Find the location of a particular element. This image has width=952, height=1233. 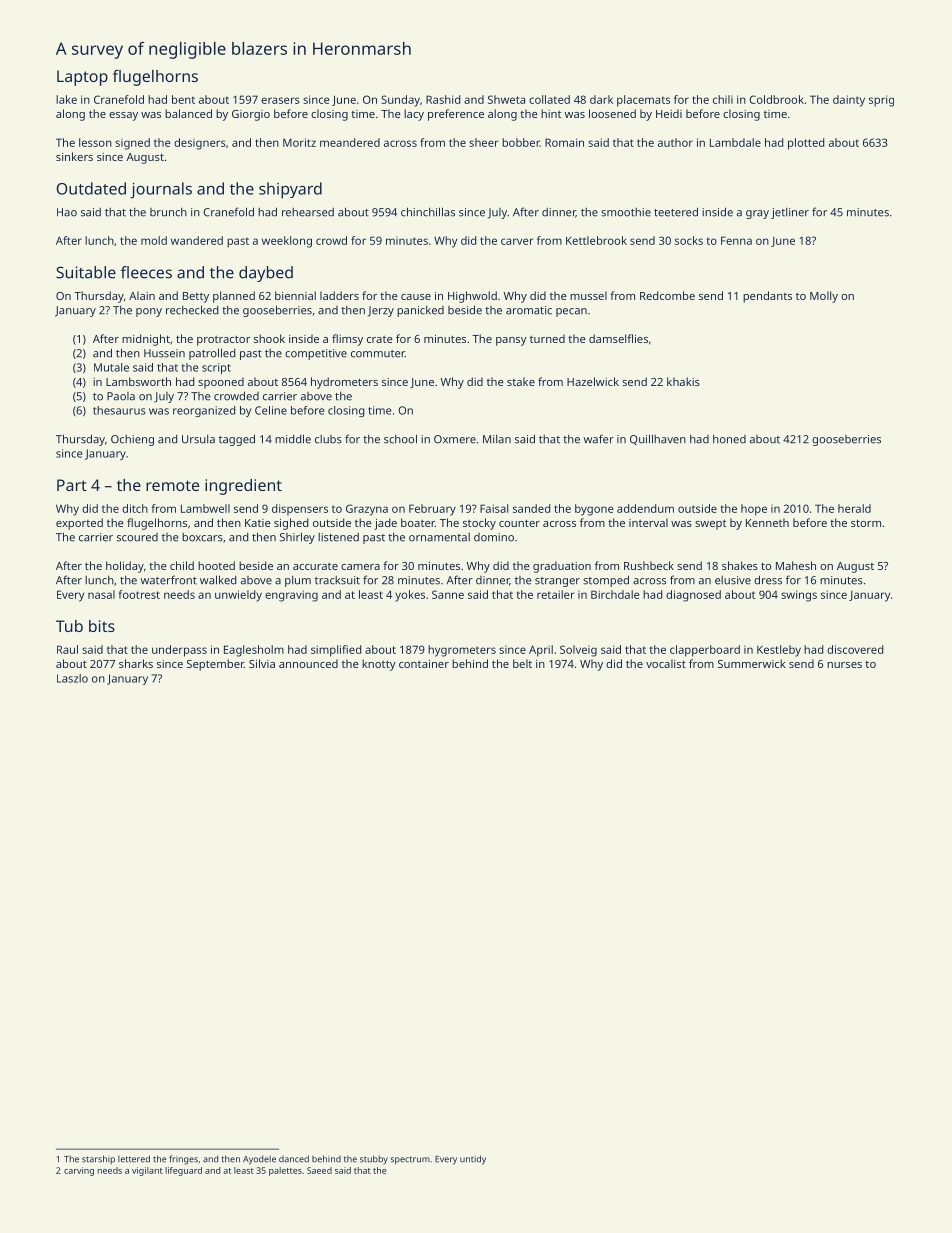

swings is located at coordinates (799, 596).
